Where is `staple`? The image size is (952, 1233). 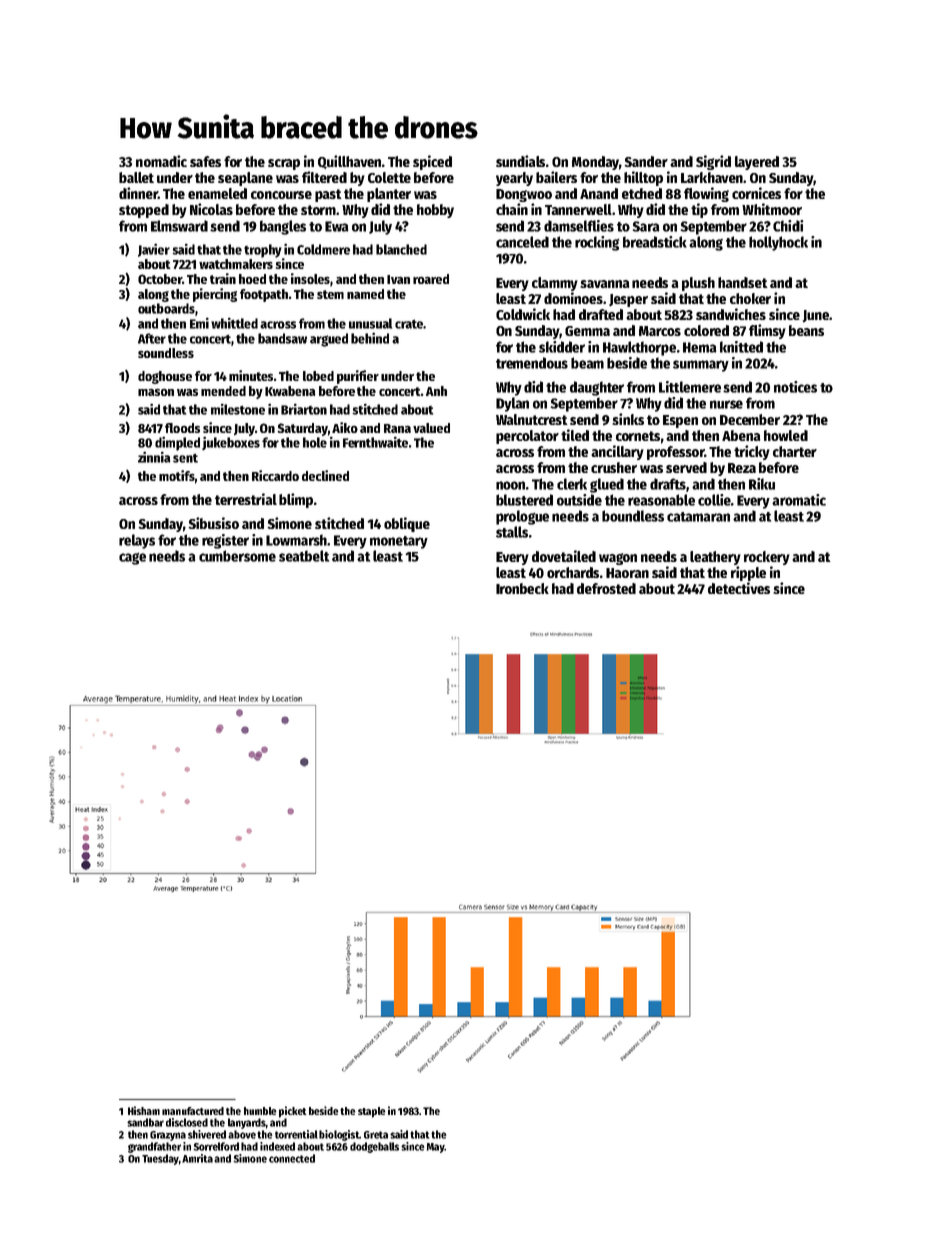
staple is located at coordinates (372, 1112).
